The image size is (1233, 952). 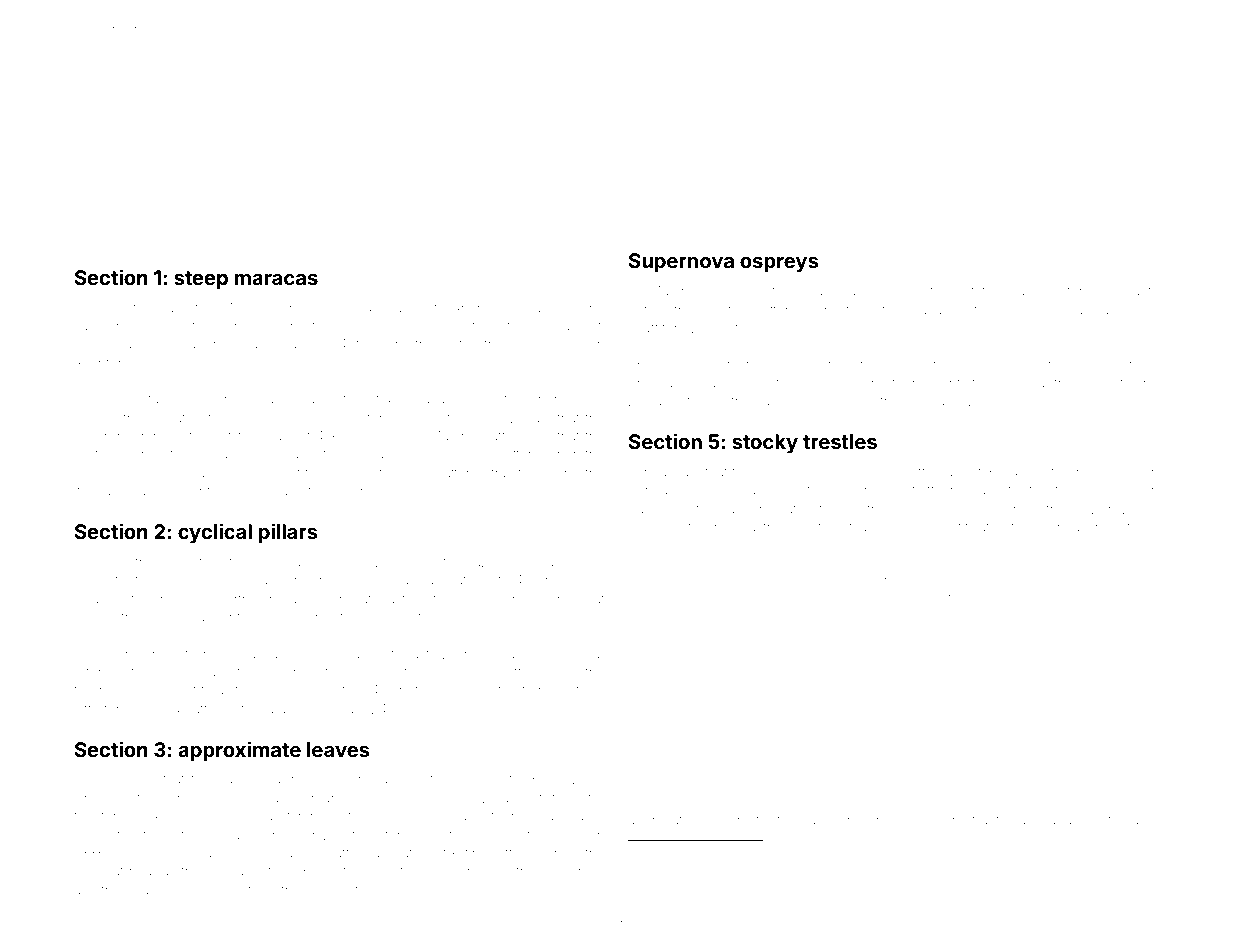 What do you see at coordinates (104, 327) in the screenshot?
I see `sawhorse` at bounding box center [104, 327].
